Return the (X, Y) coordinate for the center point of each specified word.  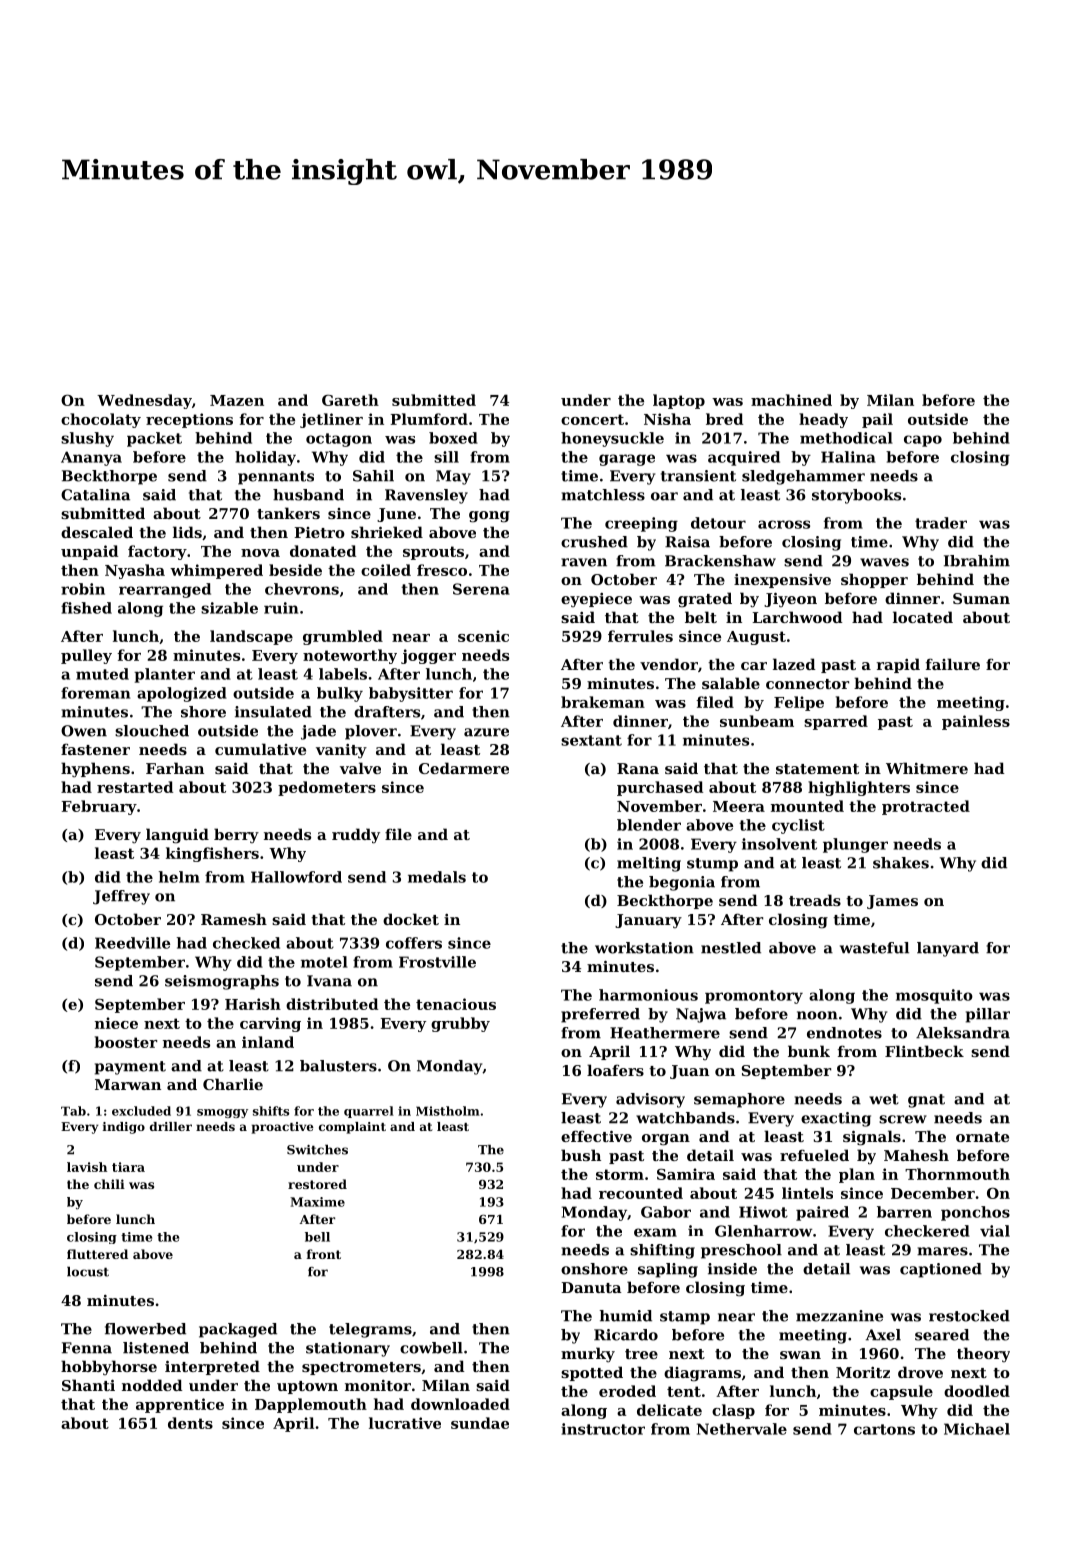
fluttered (97, 1254)
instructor (603, 1429)
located (923, 617)
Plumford (429, 419)
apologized (182, 694)
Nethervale (742, 1429)
